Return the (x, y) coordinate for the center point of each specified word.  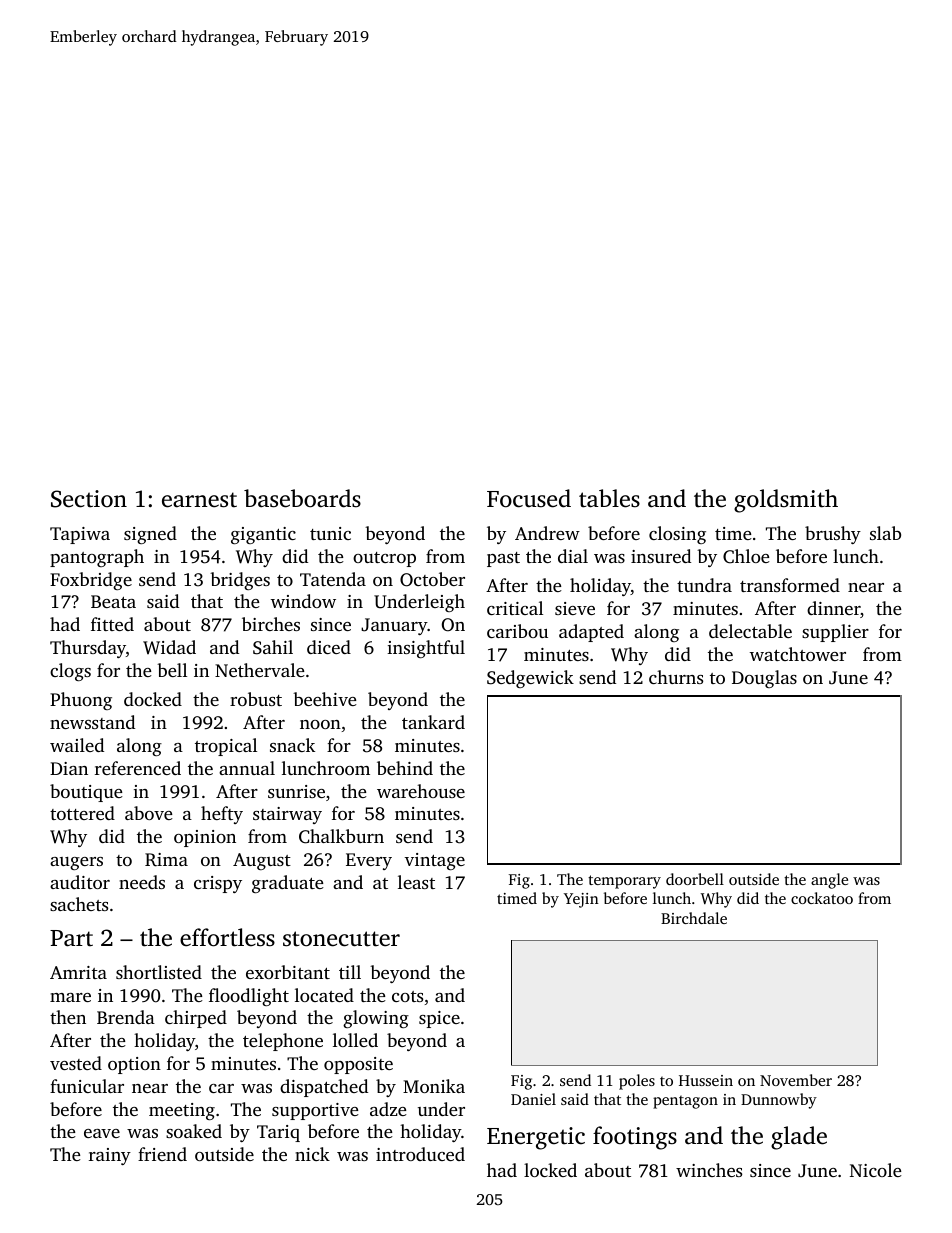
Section (89, 499)
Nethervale (260, 670)
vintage (435, 861)
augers (76, 863)
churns (676, 677)
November (796, 1080)
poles (637, 1082)
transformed (790, 585)
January (394, 626)
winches (709, 1170)
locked (550, 1170)
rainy (110, 1156)
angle (829, 881)
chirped (196, 1019)
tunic (330, 533)
